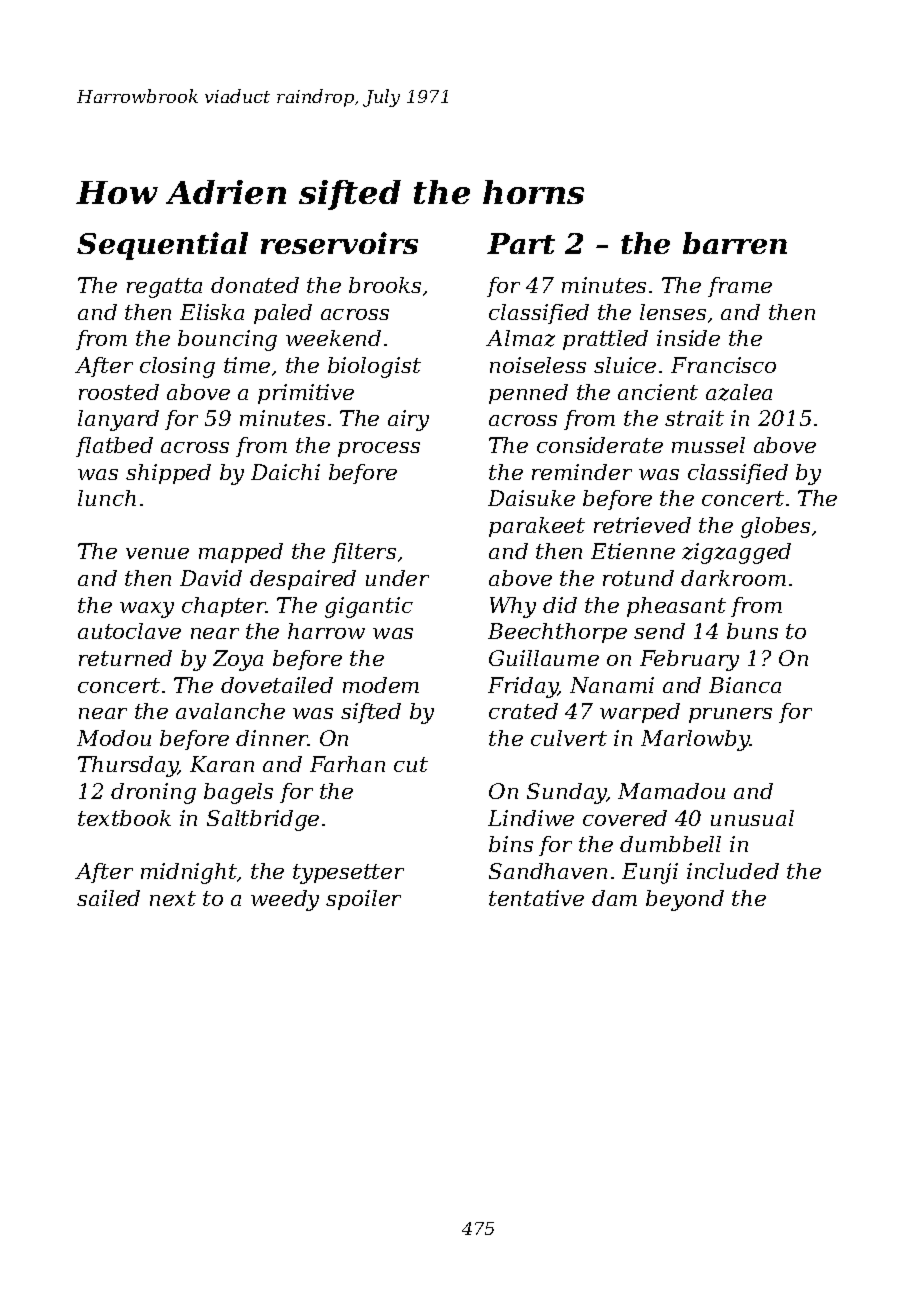 The width and height of the page is (924, 1311). What do you see at coordinates (255, 285) in the page?
I see `donated` at bounding box center [255, 285].
